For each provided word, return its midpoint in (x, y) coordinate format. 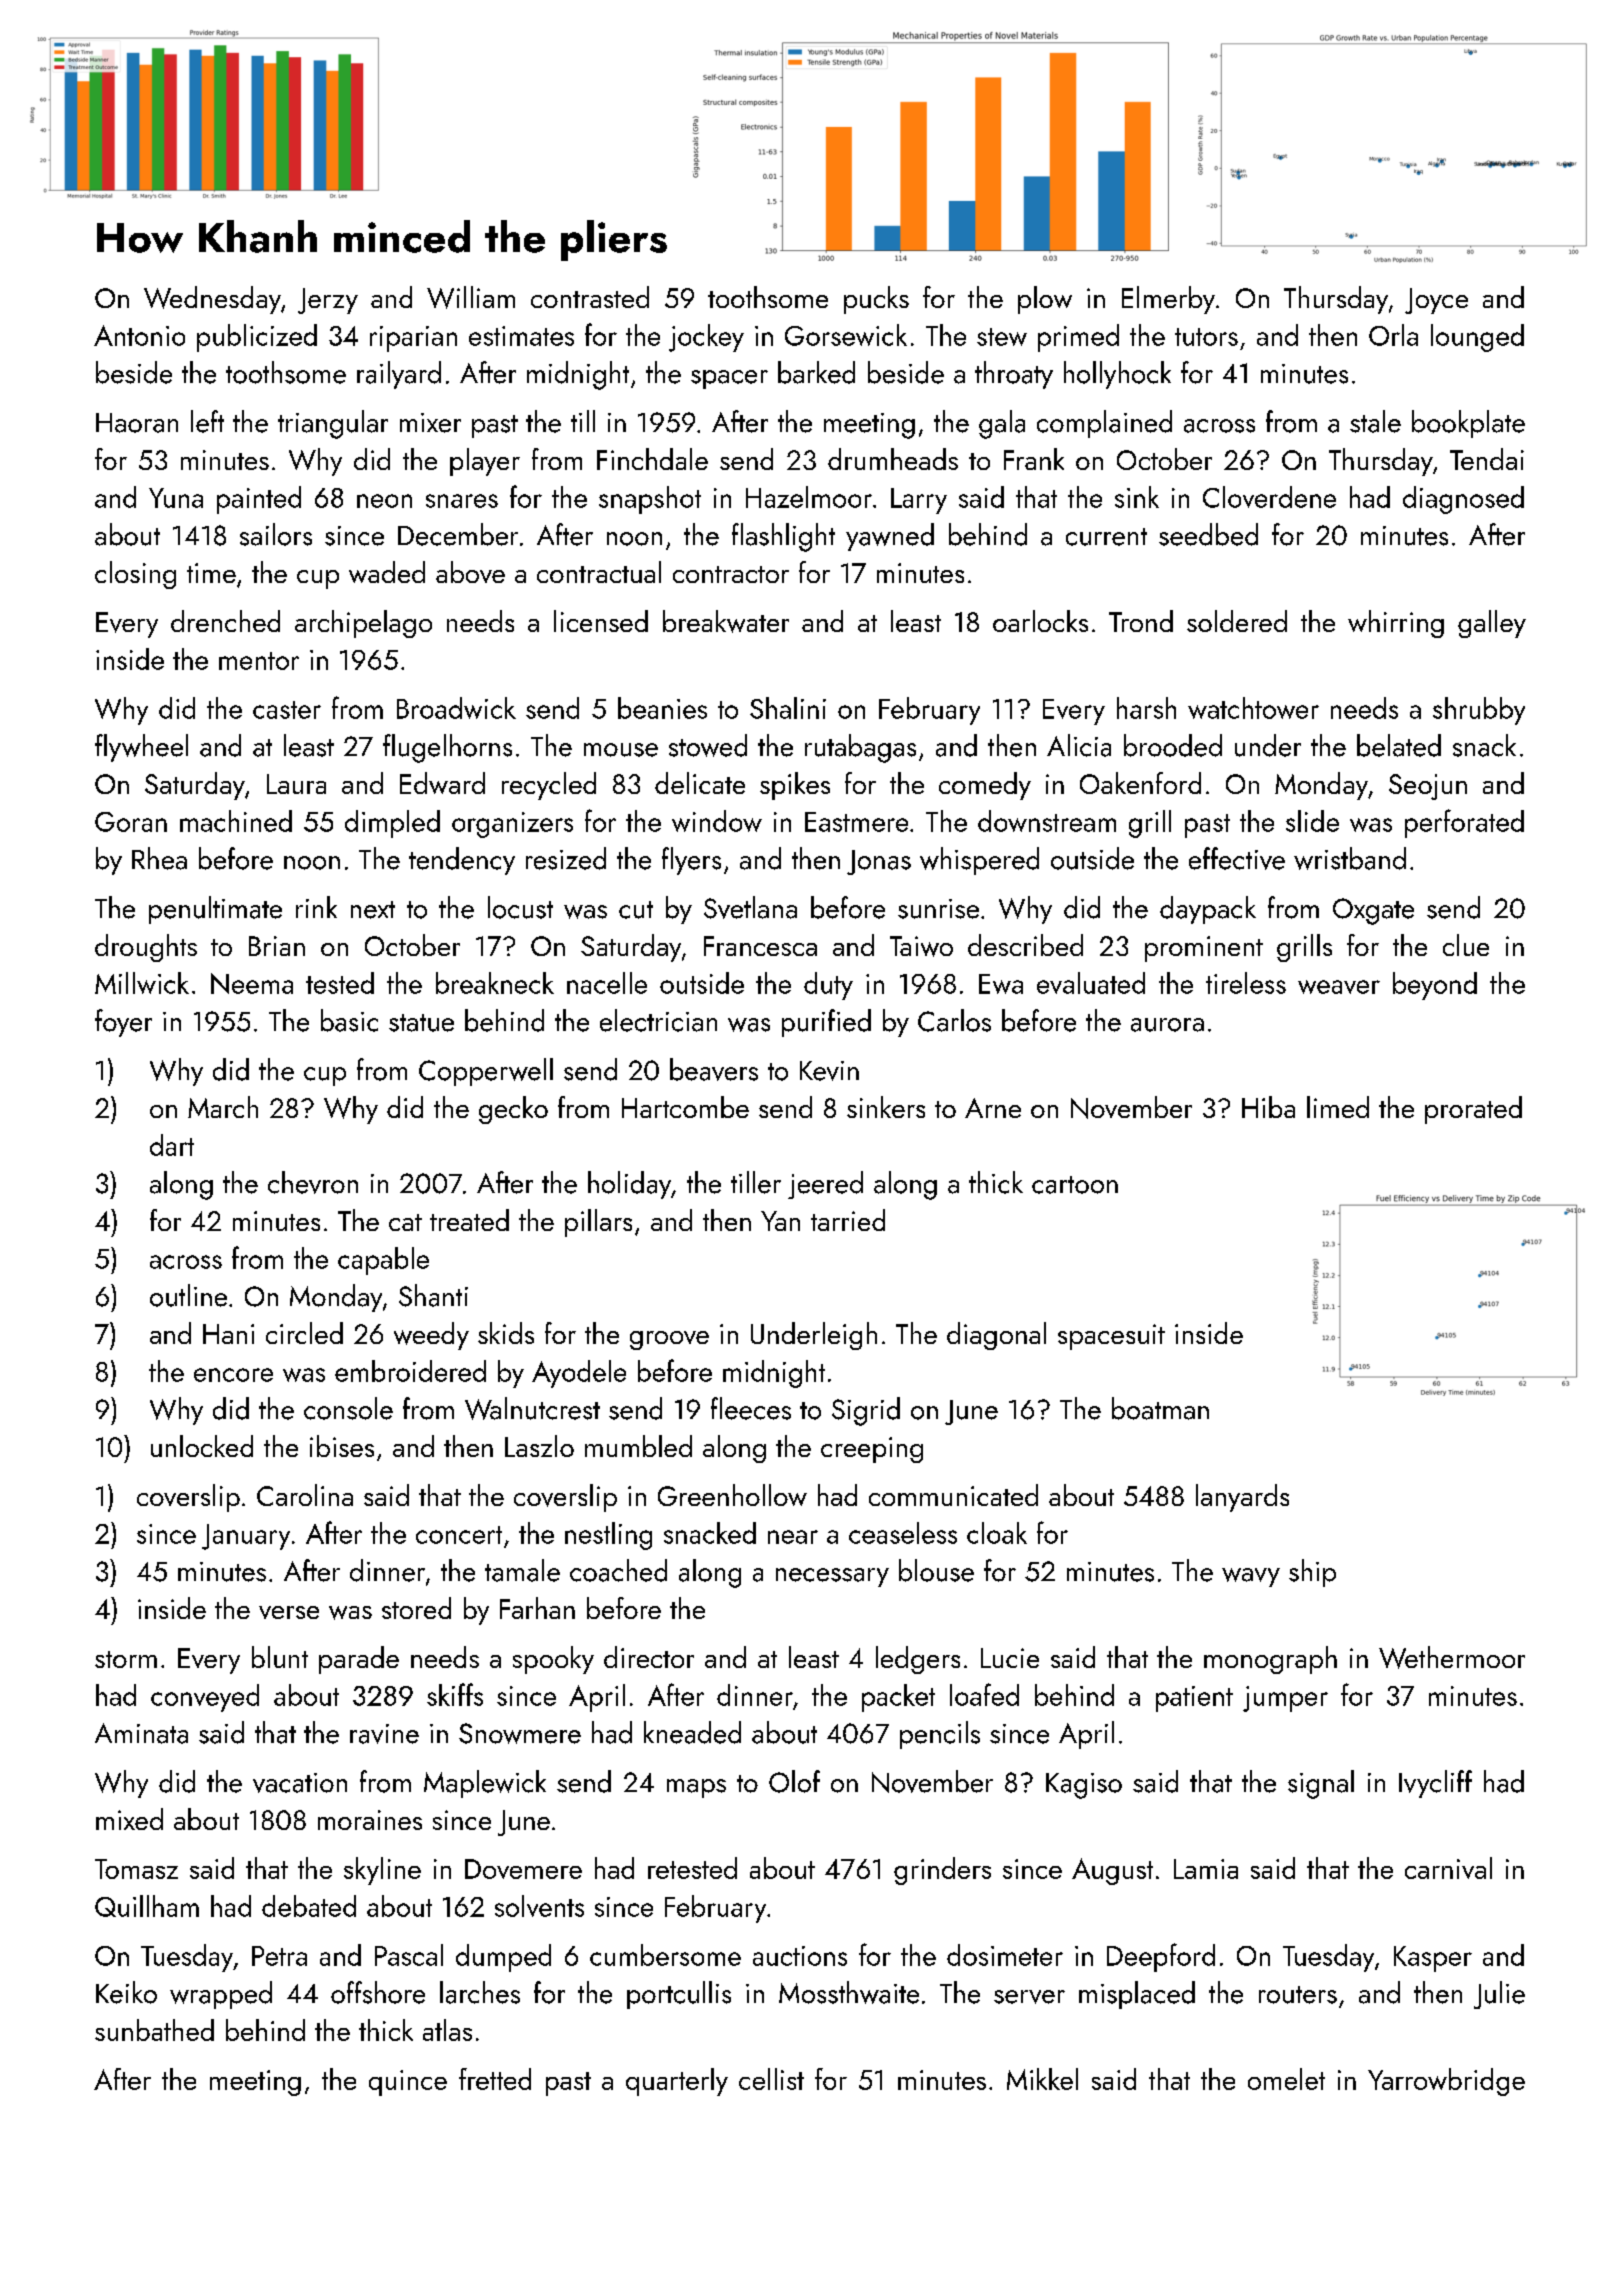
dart (172, 1145)
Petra (279, 1956)
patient (1194, 1699)
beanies (662, 708)
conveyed (205, 1698)
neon (384, 501)
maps (696, 1788)
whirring (1396, 624)
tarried (848, 1220)
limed (1338, 1107)
